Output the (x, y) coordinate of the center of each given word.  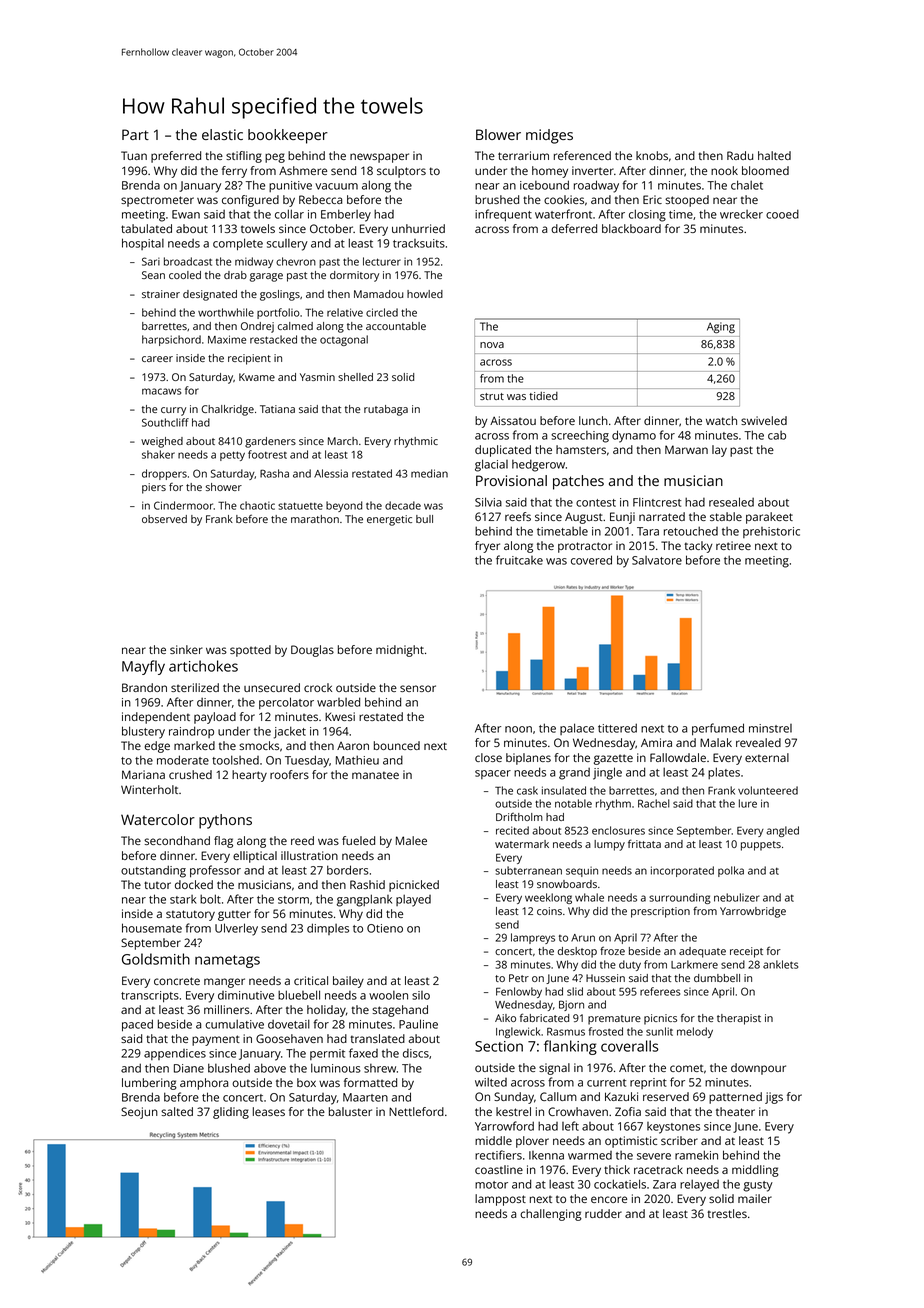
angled (782, 831)
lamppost (500, 1200)
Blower (498, 134)
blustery (143, 732)
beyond (344, 506)
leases (269, 1111)
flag (223, 842)
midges (549, 136)
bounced (397, 745)
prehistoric (771, 532)
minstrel (770, 728)
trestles (727, 1213)
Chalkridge (227, 410)
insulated (564, 790)
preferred (176, 157)
